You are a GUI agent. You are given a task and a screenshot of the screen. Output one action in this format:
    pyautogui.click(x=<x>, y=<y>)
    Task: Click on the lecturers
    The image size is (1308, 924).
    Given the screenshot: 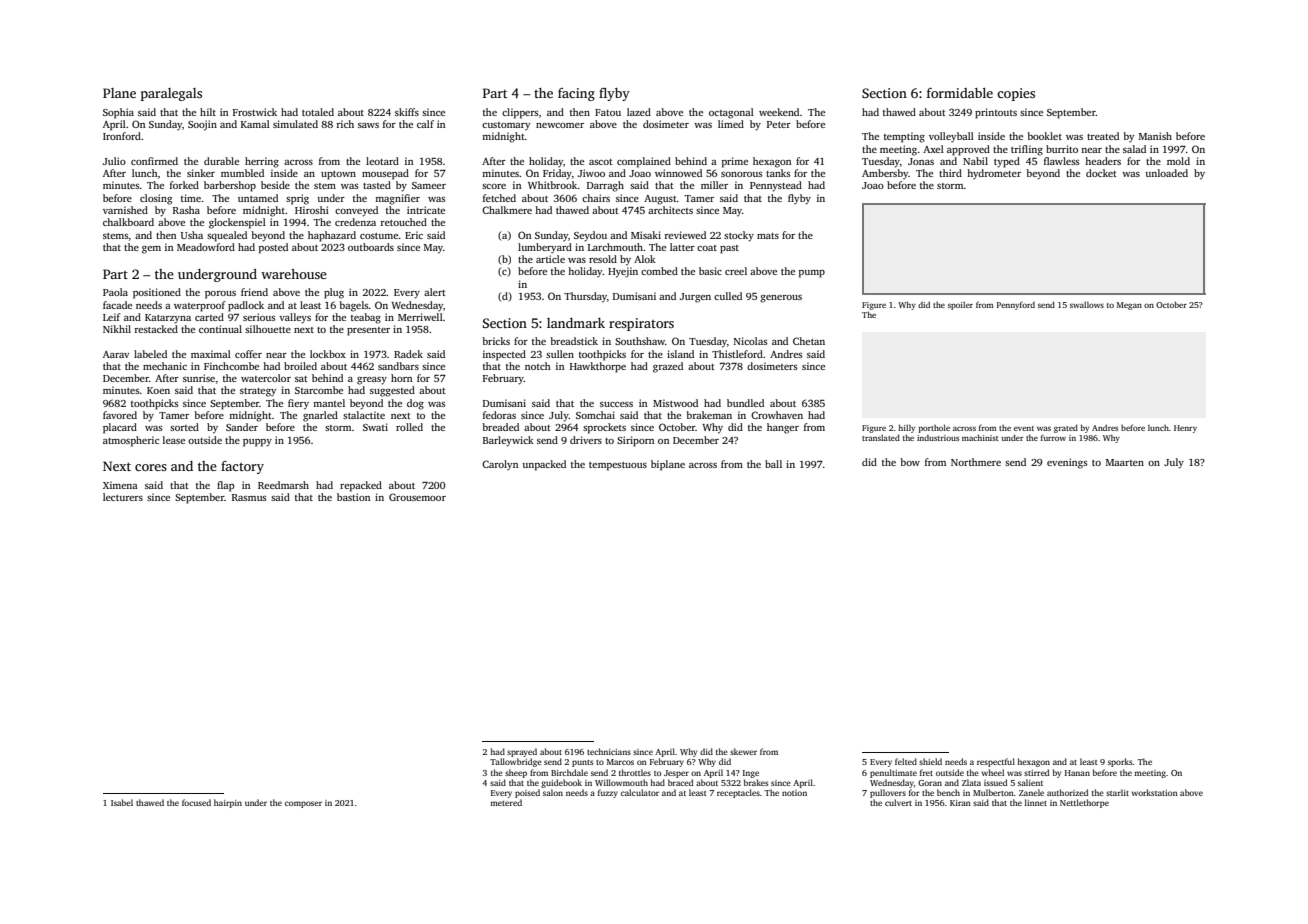 What is the action you would take?
    pyautogui.click(x=123, y=497)
